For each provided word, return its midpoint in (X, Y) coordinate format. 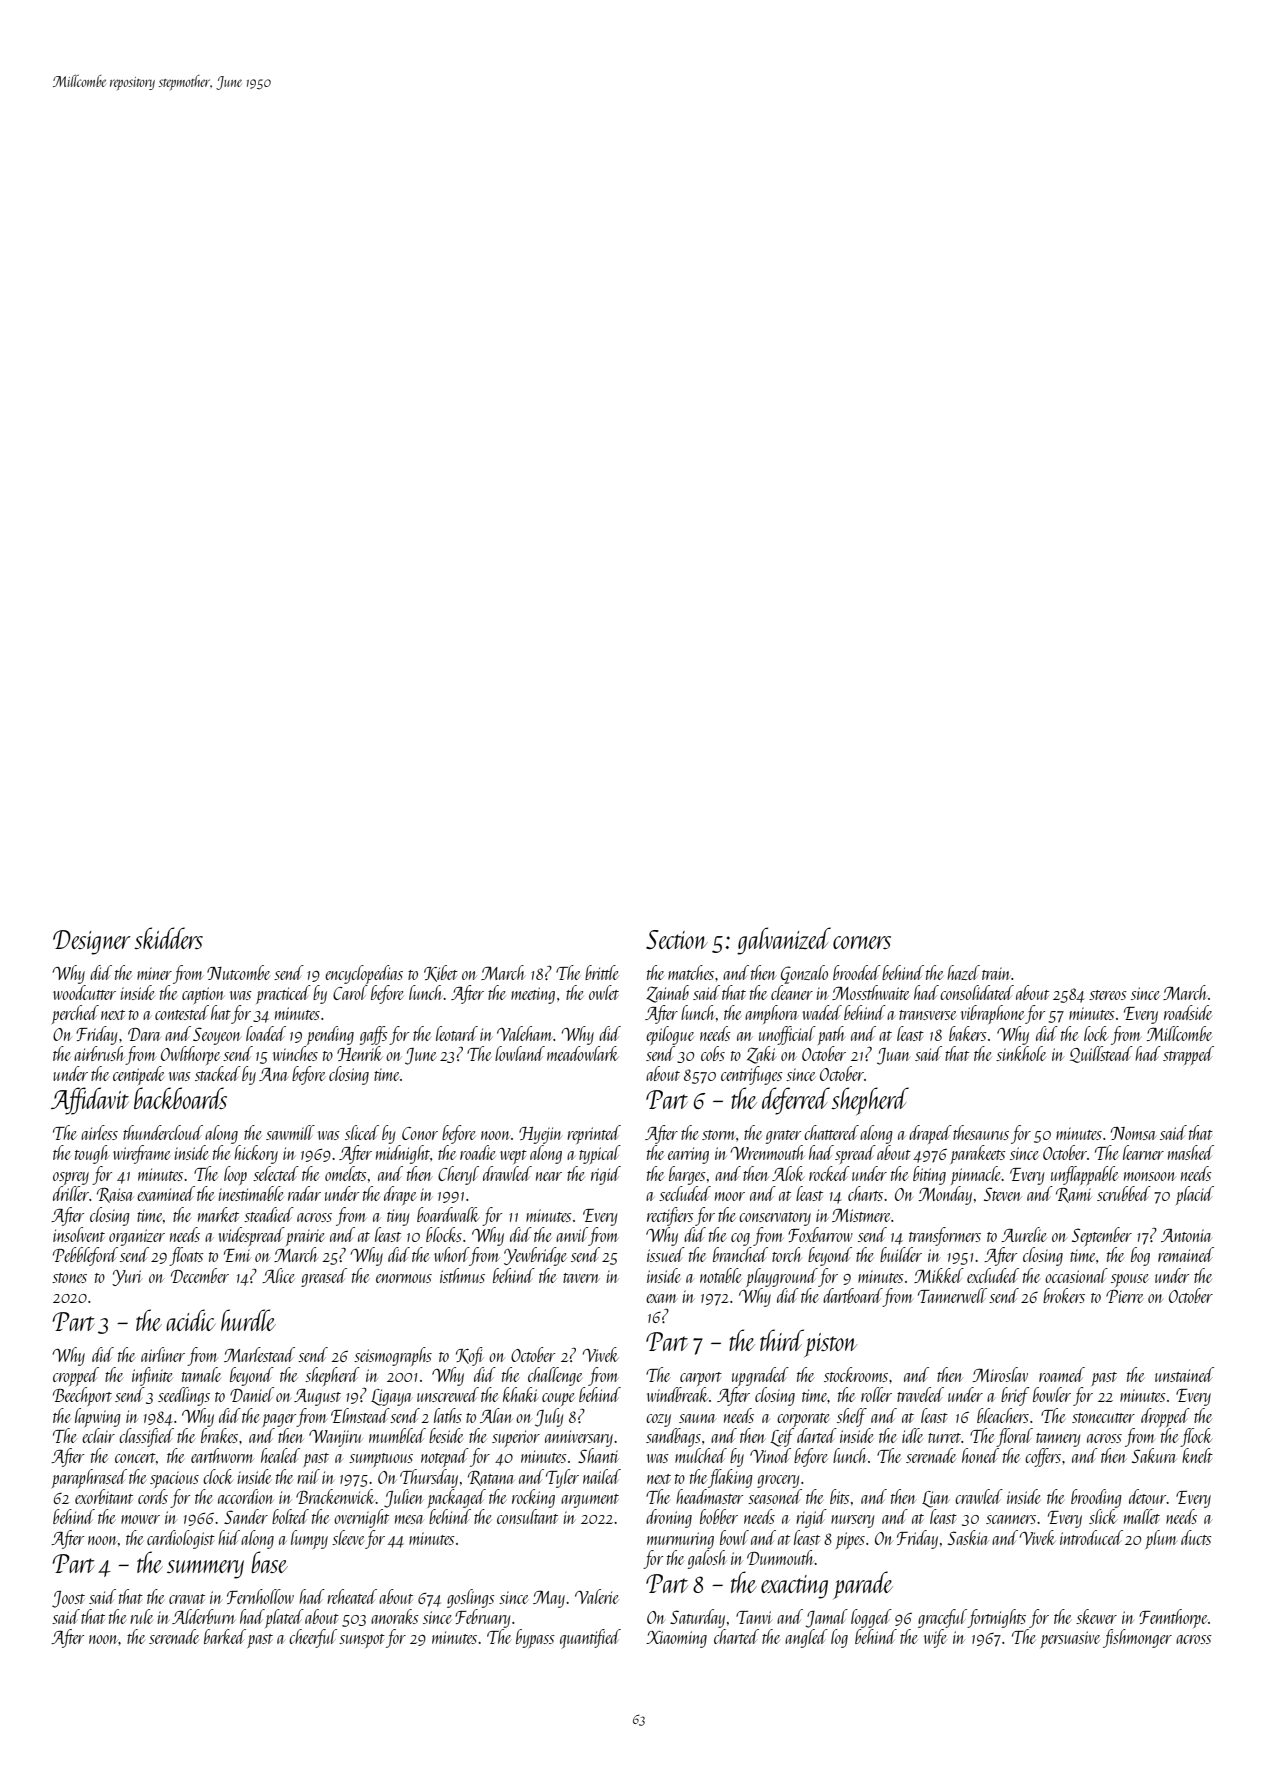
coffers (1043, 1457)
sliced (362, 1132)
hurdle (248, 1320)
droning (669, 1518)
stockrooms (856, 1374)
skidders (168, 938)
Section (677, 939)
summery (205, 1569)
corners (862, 942)
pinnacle (976, 1175)
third (782, 1340)
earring (688, 1155)
